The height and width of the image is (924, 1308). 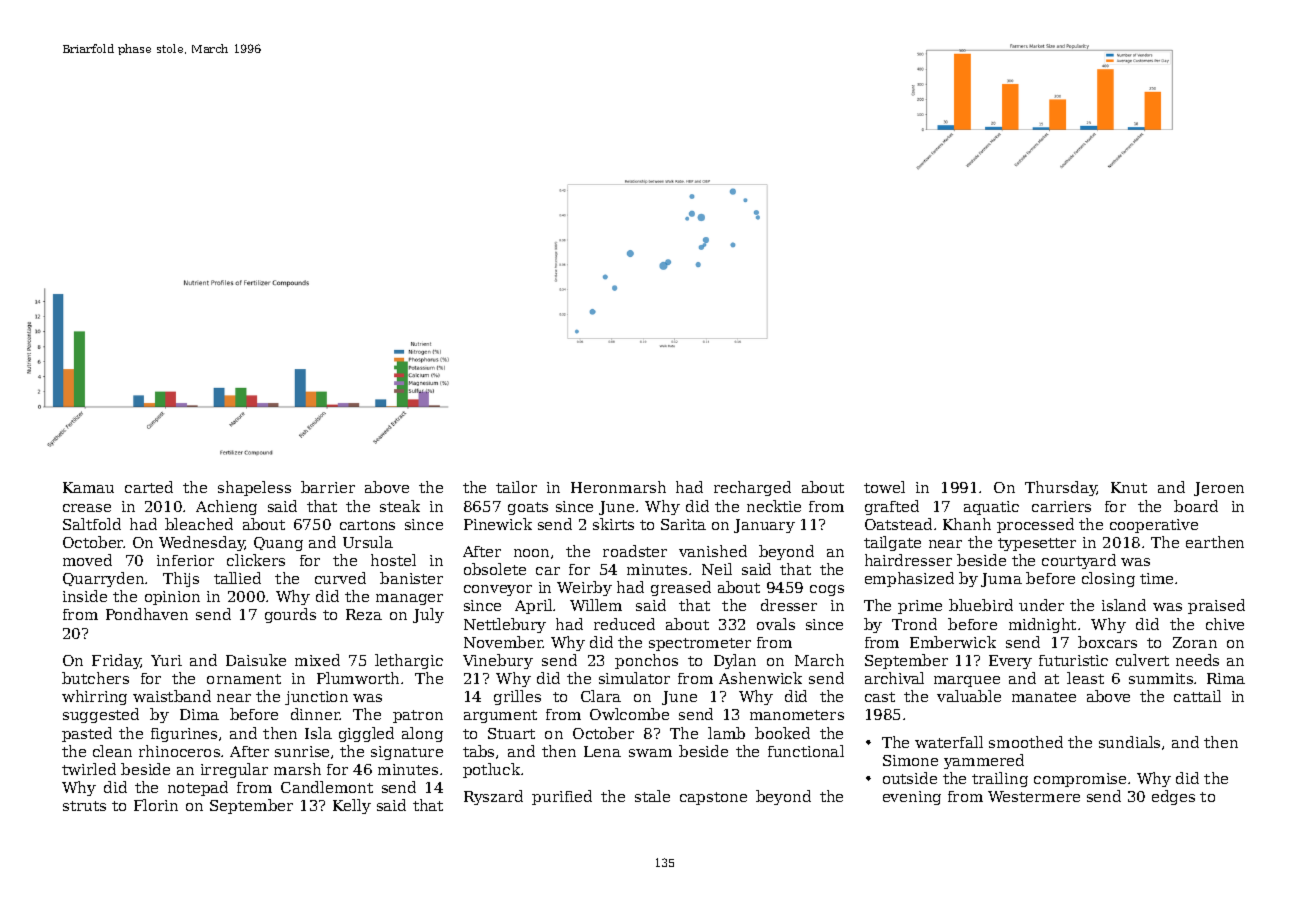 What do you see at coordinates (892, 507) in the image?
I see `grafted` at bounding box center [892, 507].
